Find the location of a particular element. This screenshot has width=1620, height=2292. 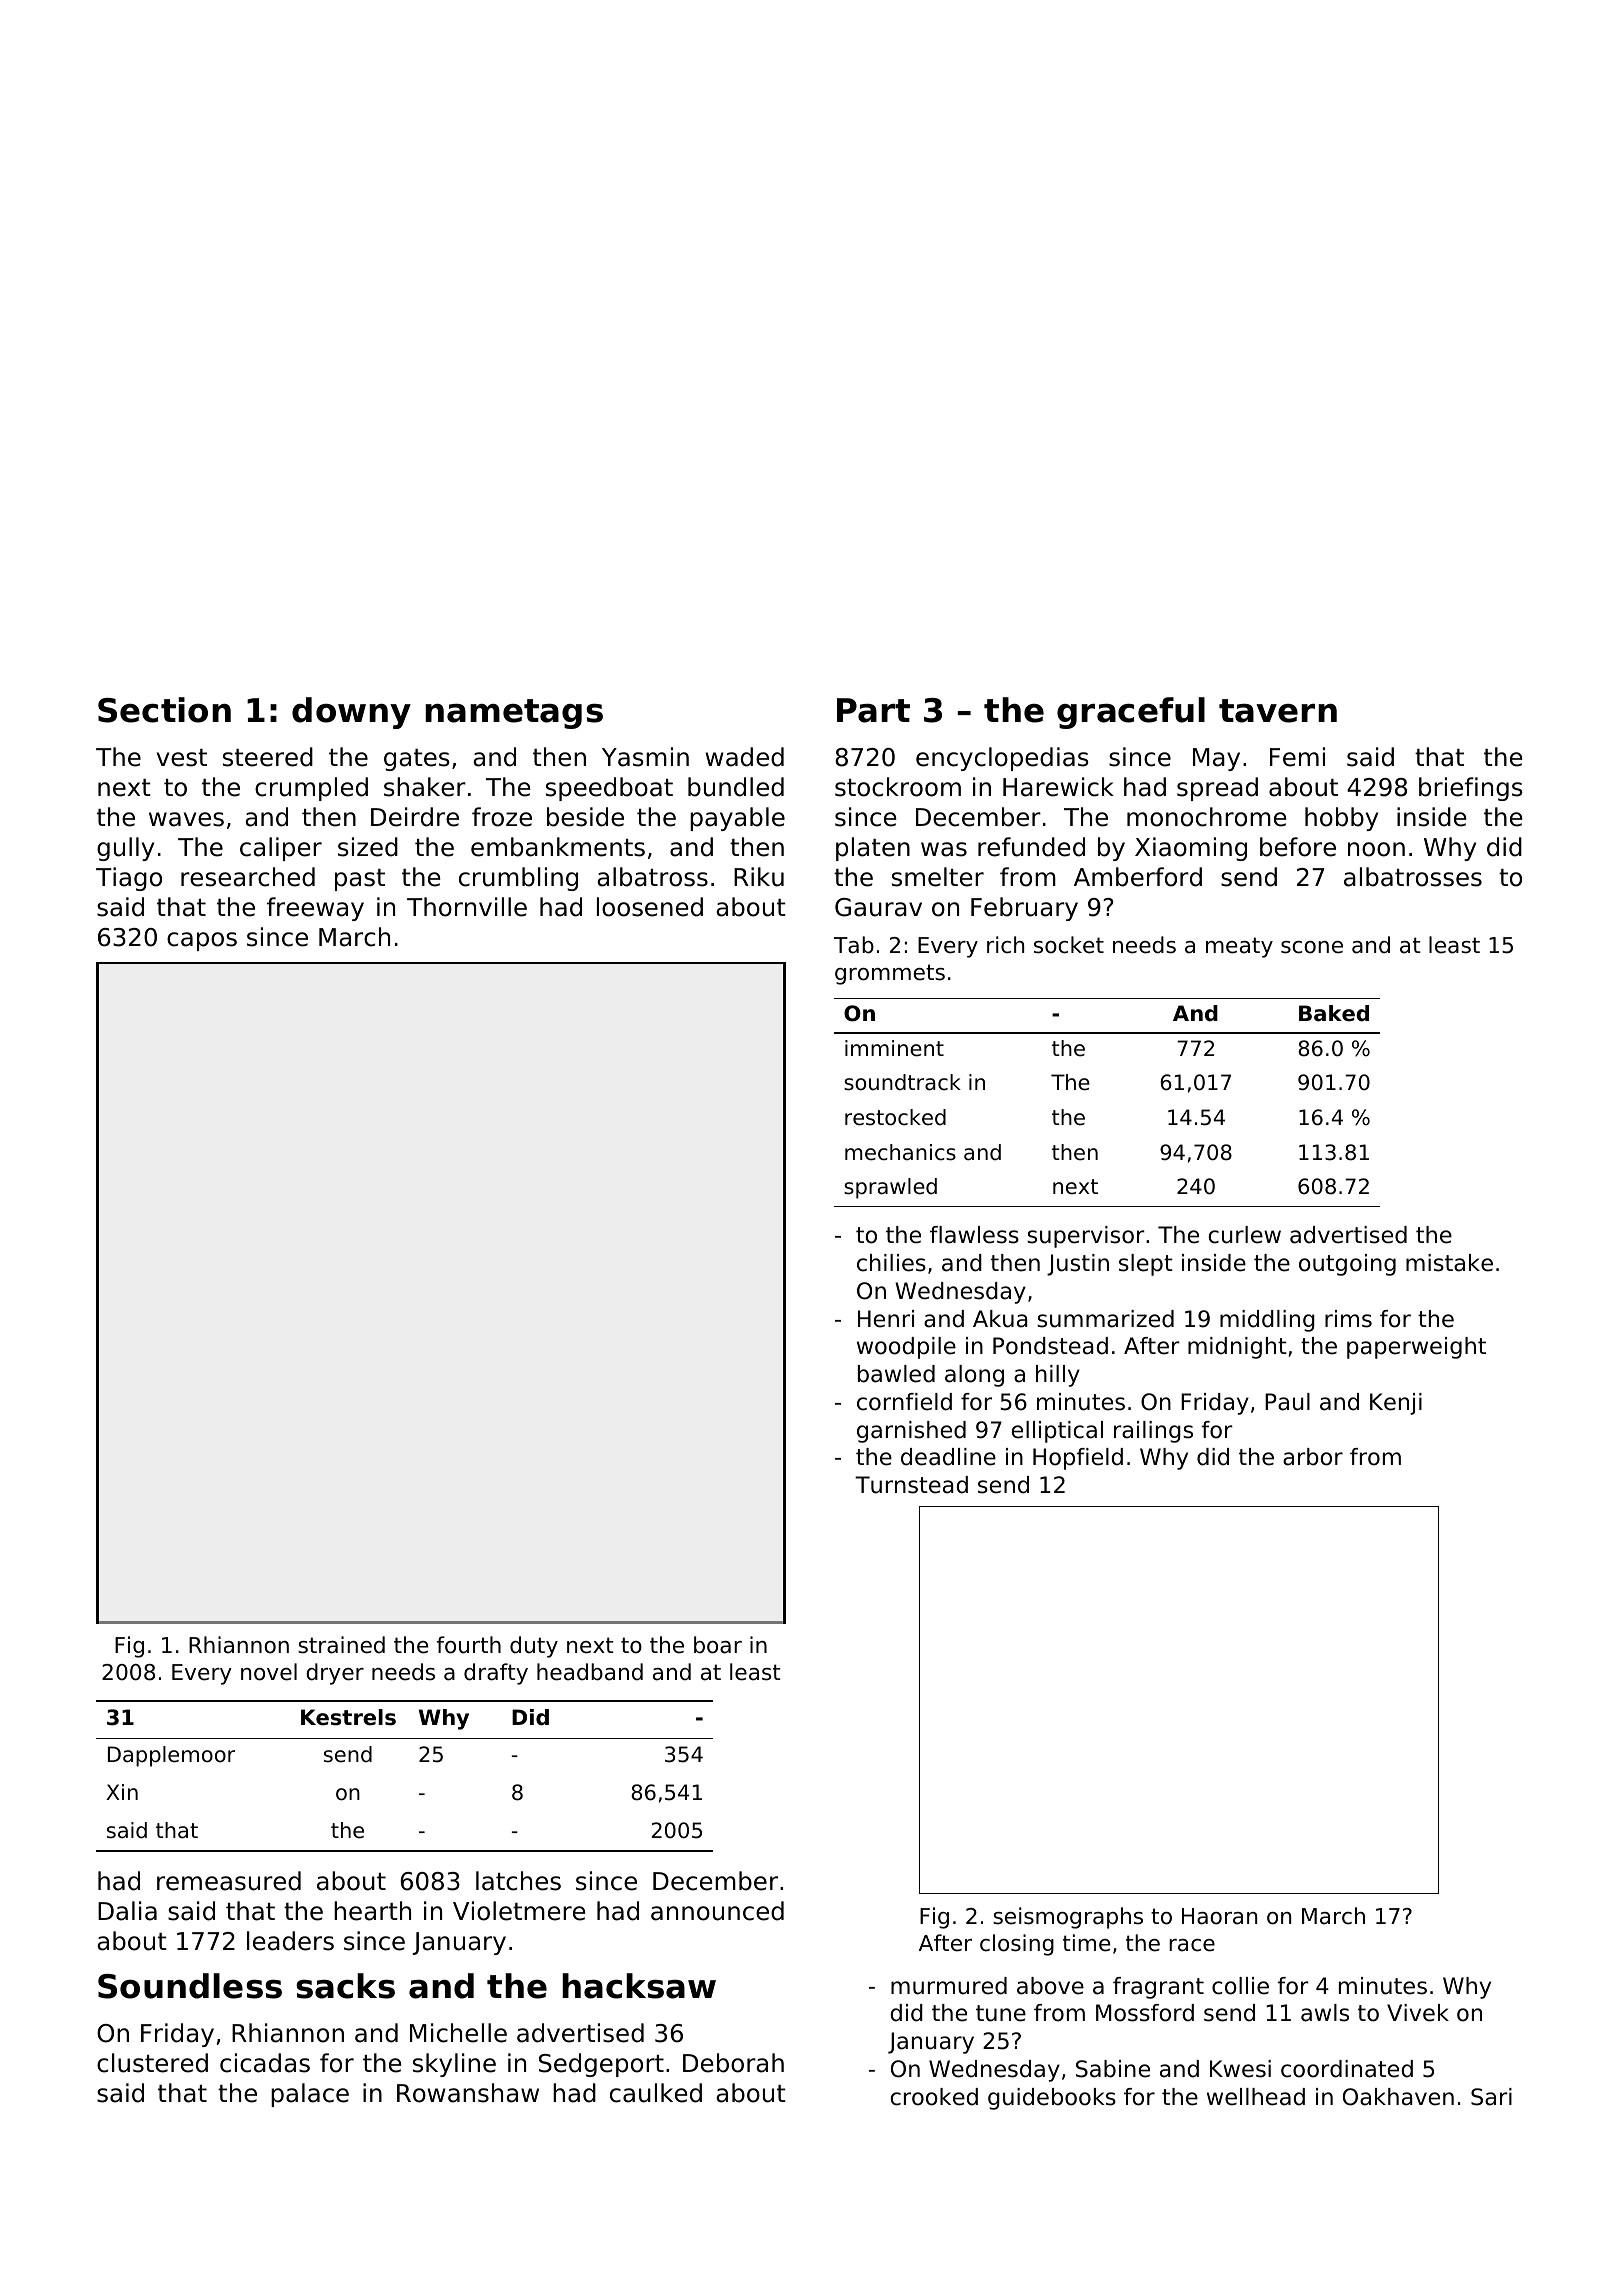

mechanics is located at coordinates (900, 1152).
